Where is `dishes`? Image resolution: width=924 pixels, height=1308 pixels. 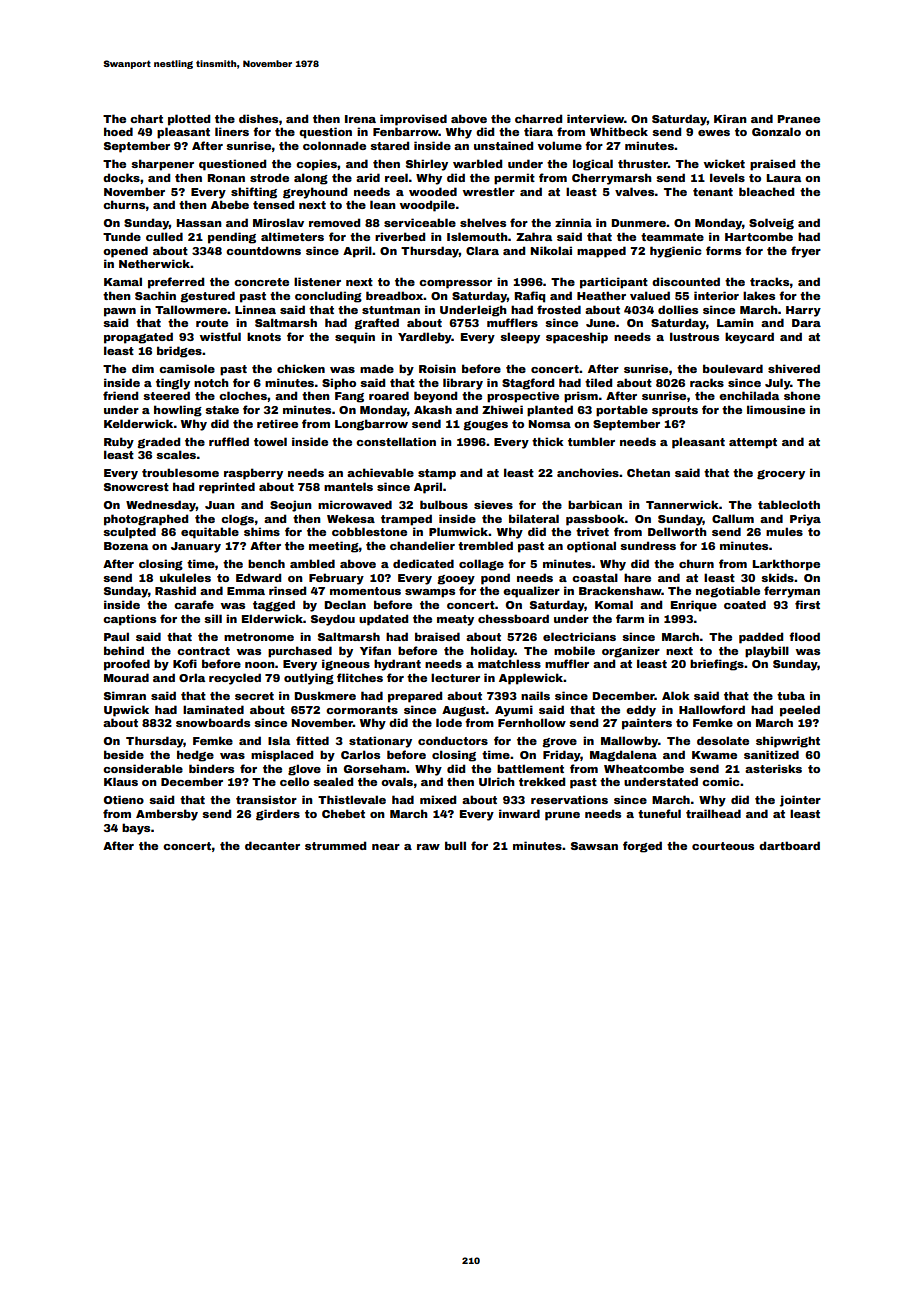
dishes is located at coordinates (258, 118).
